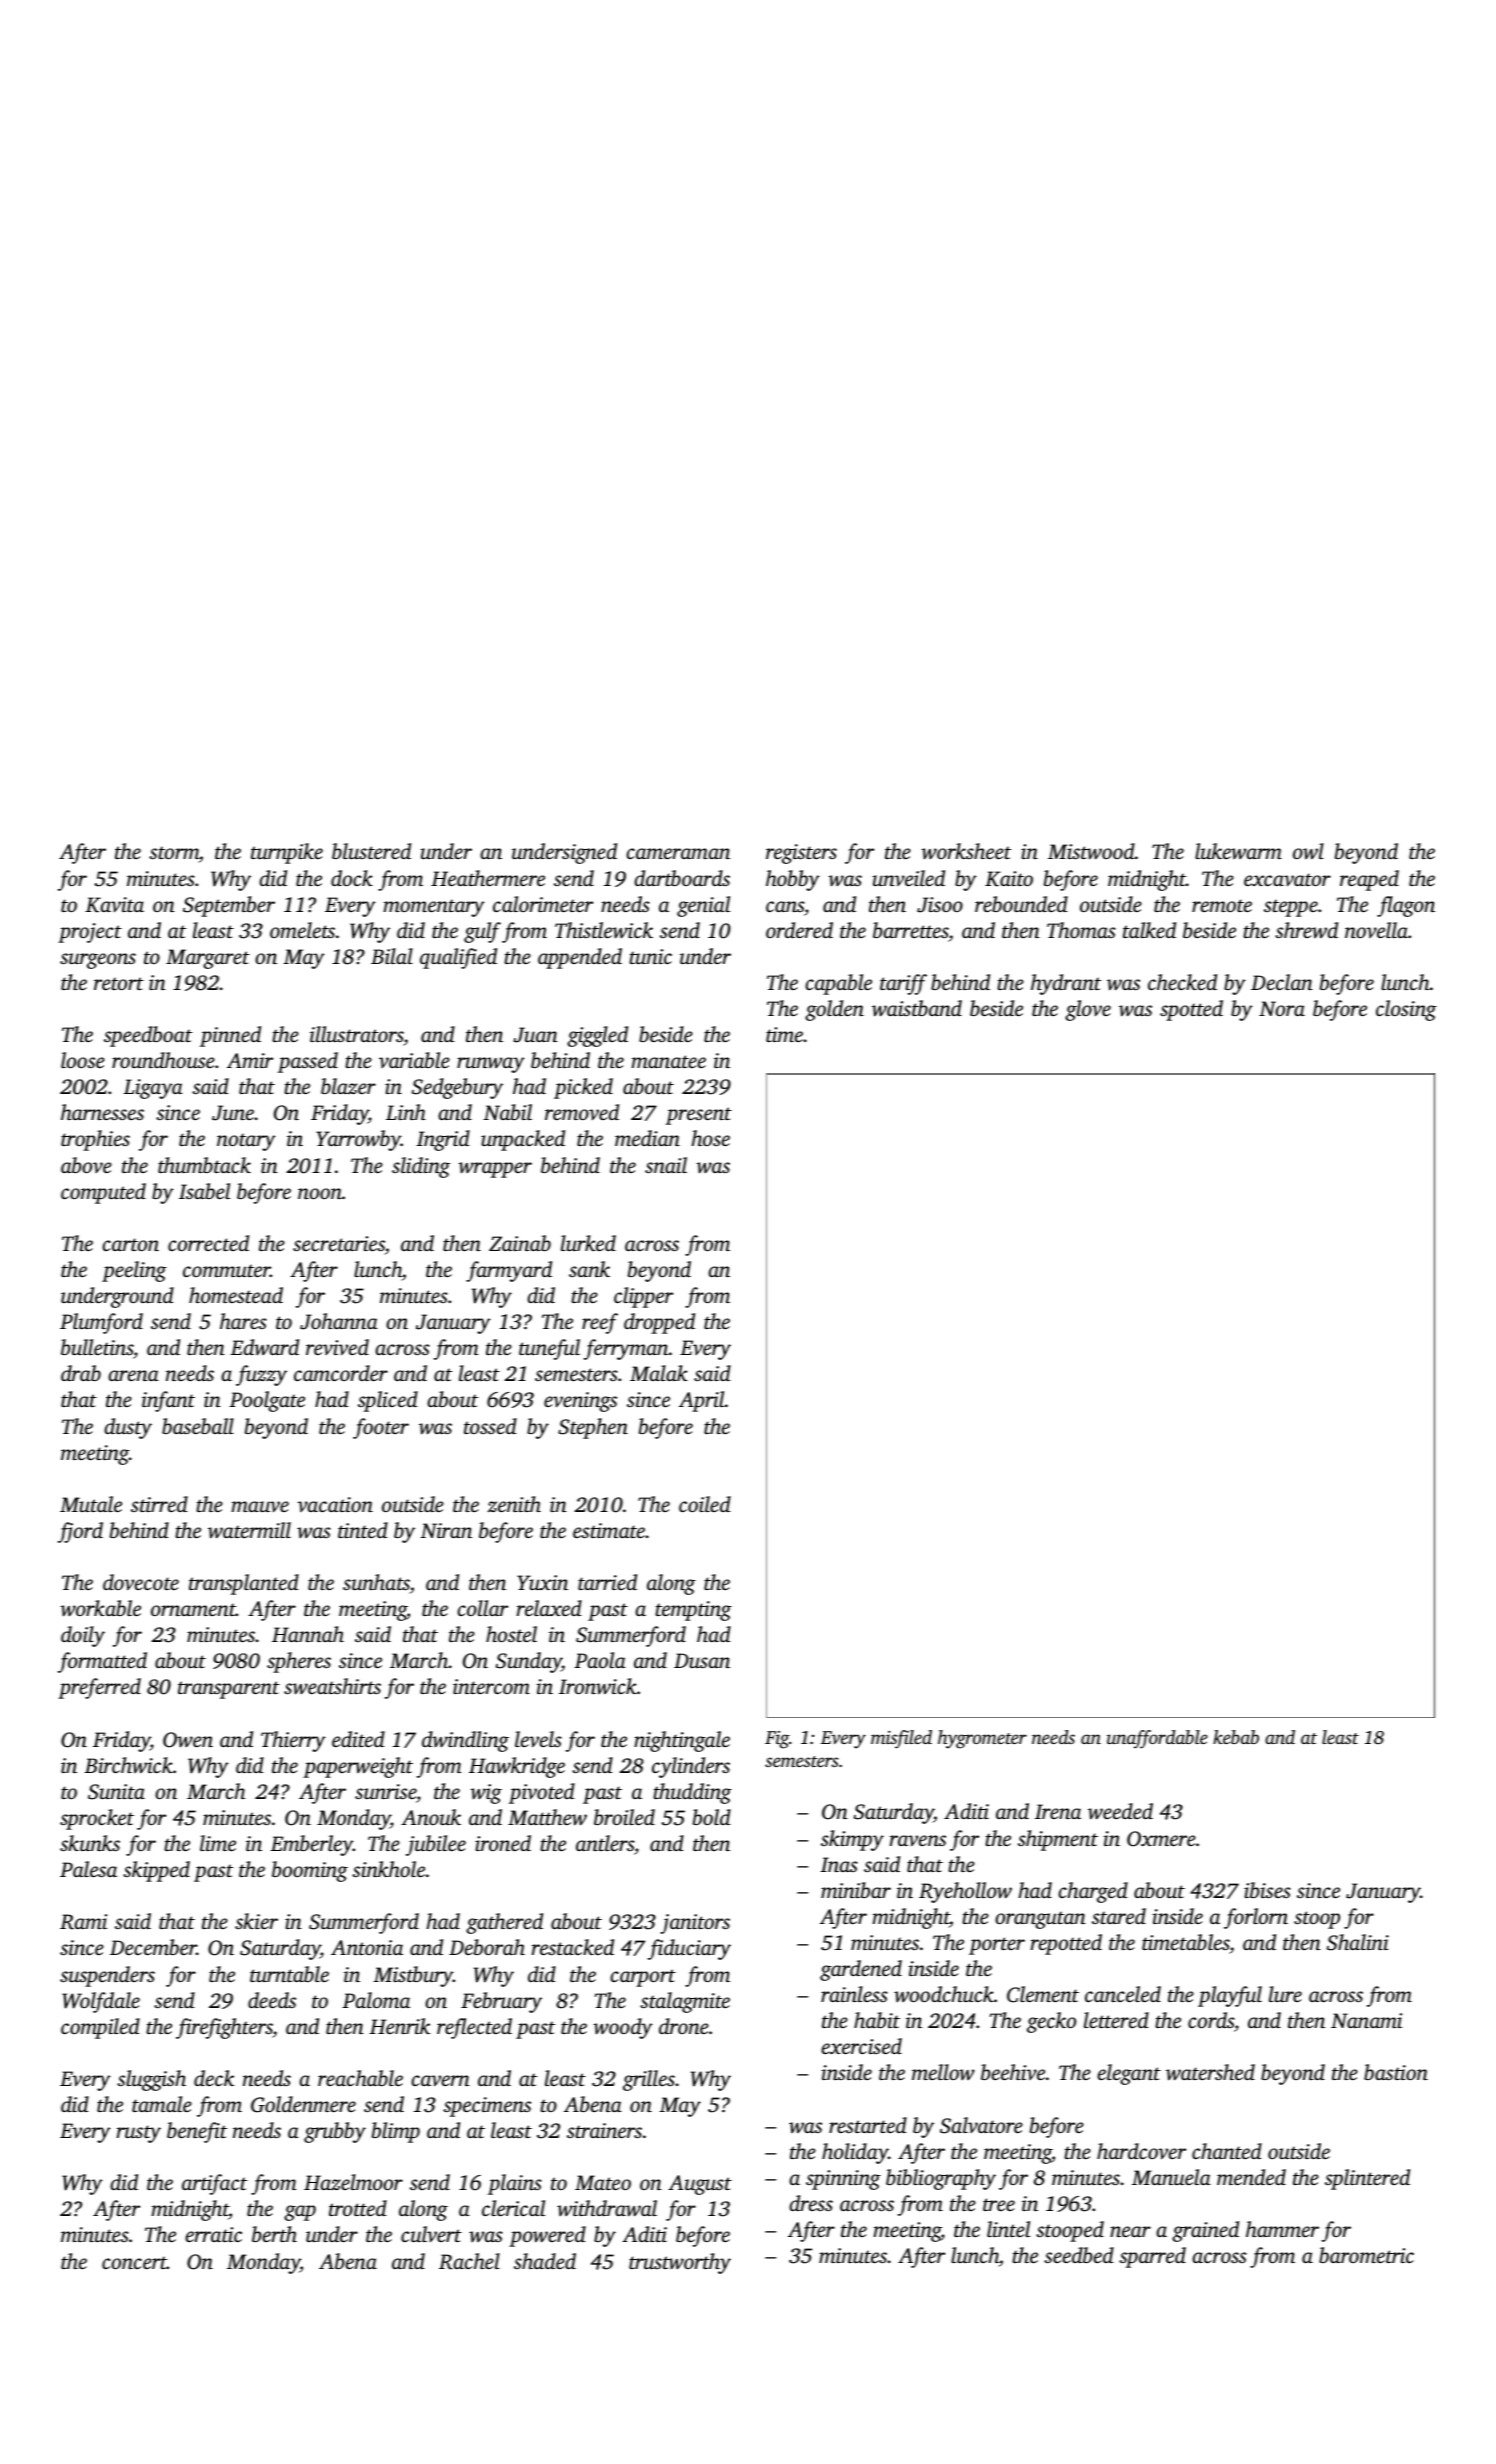 Image resolution: width=1496 pixels, height=2464 pixels. What do you see at coordinates (1236, 1737) in the page?
I see `kebab` at bounding box center [1236, 1737].
